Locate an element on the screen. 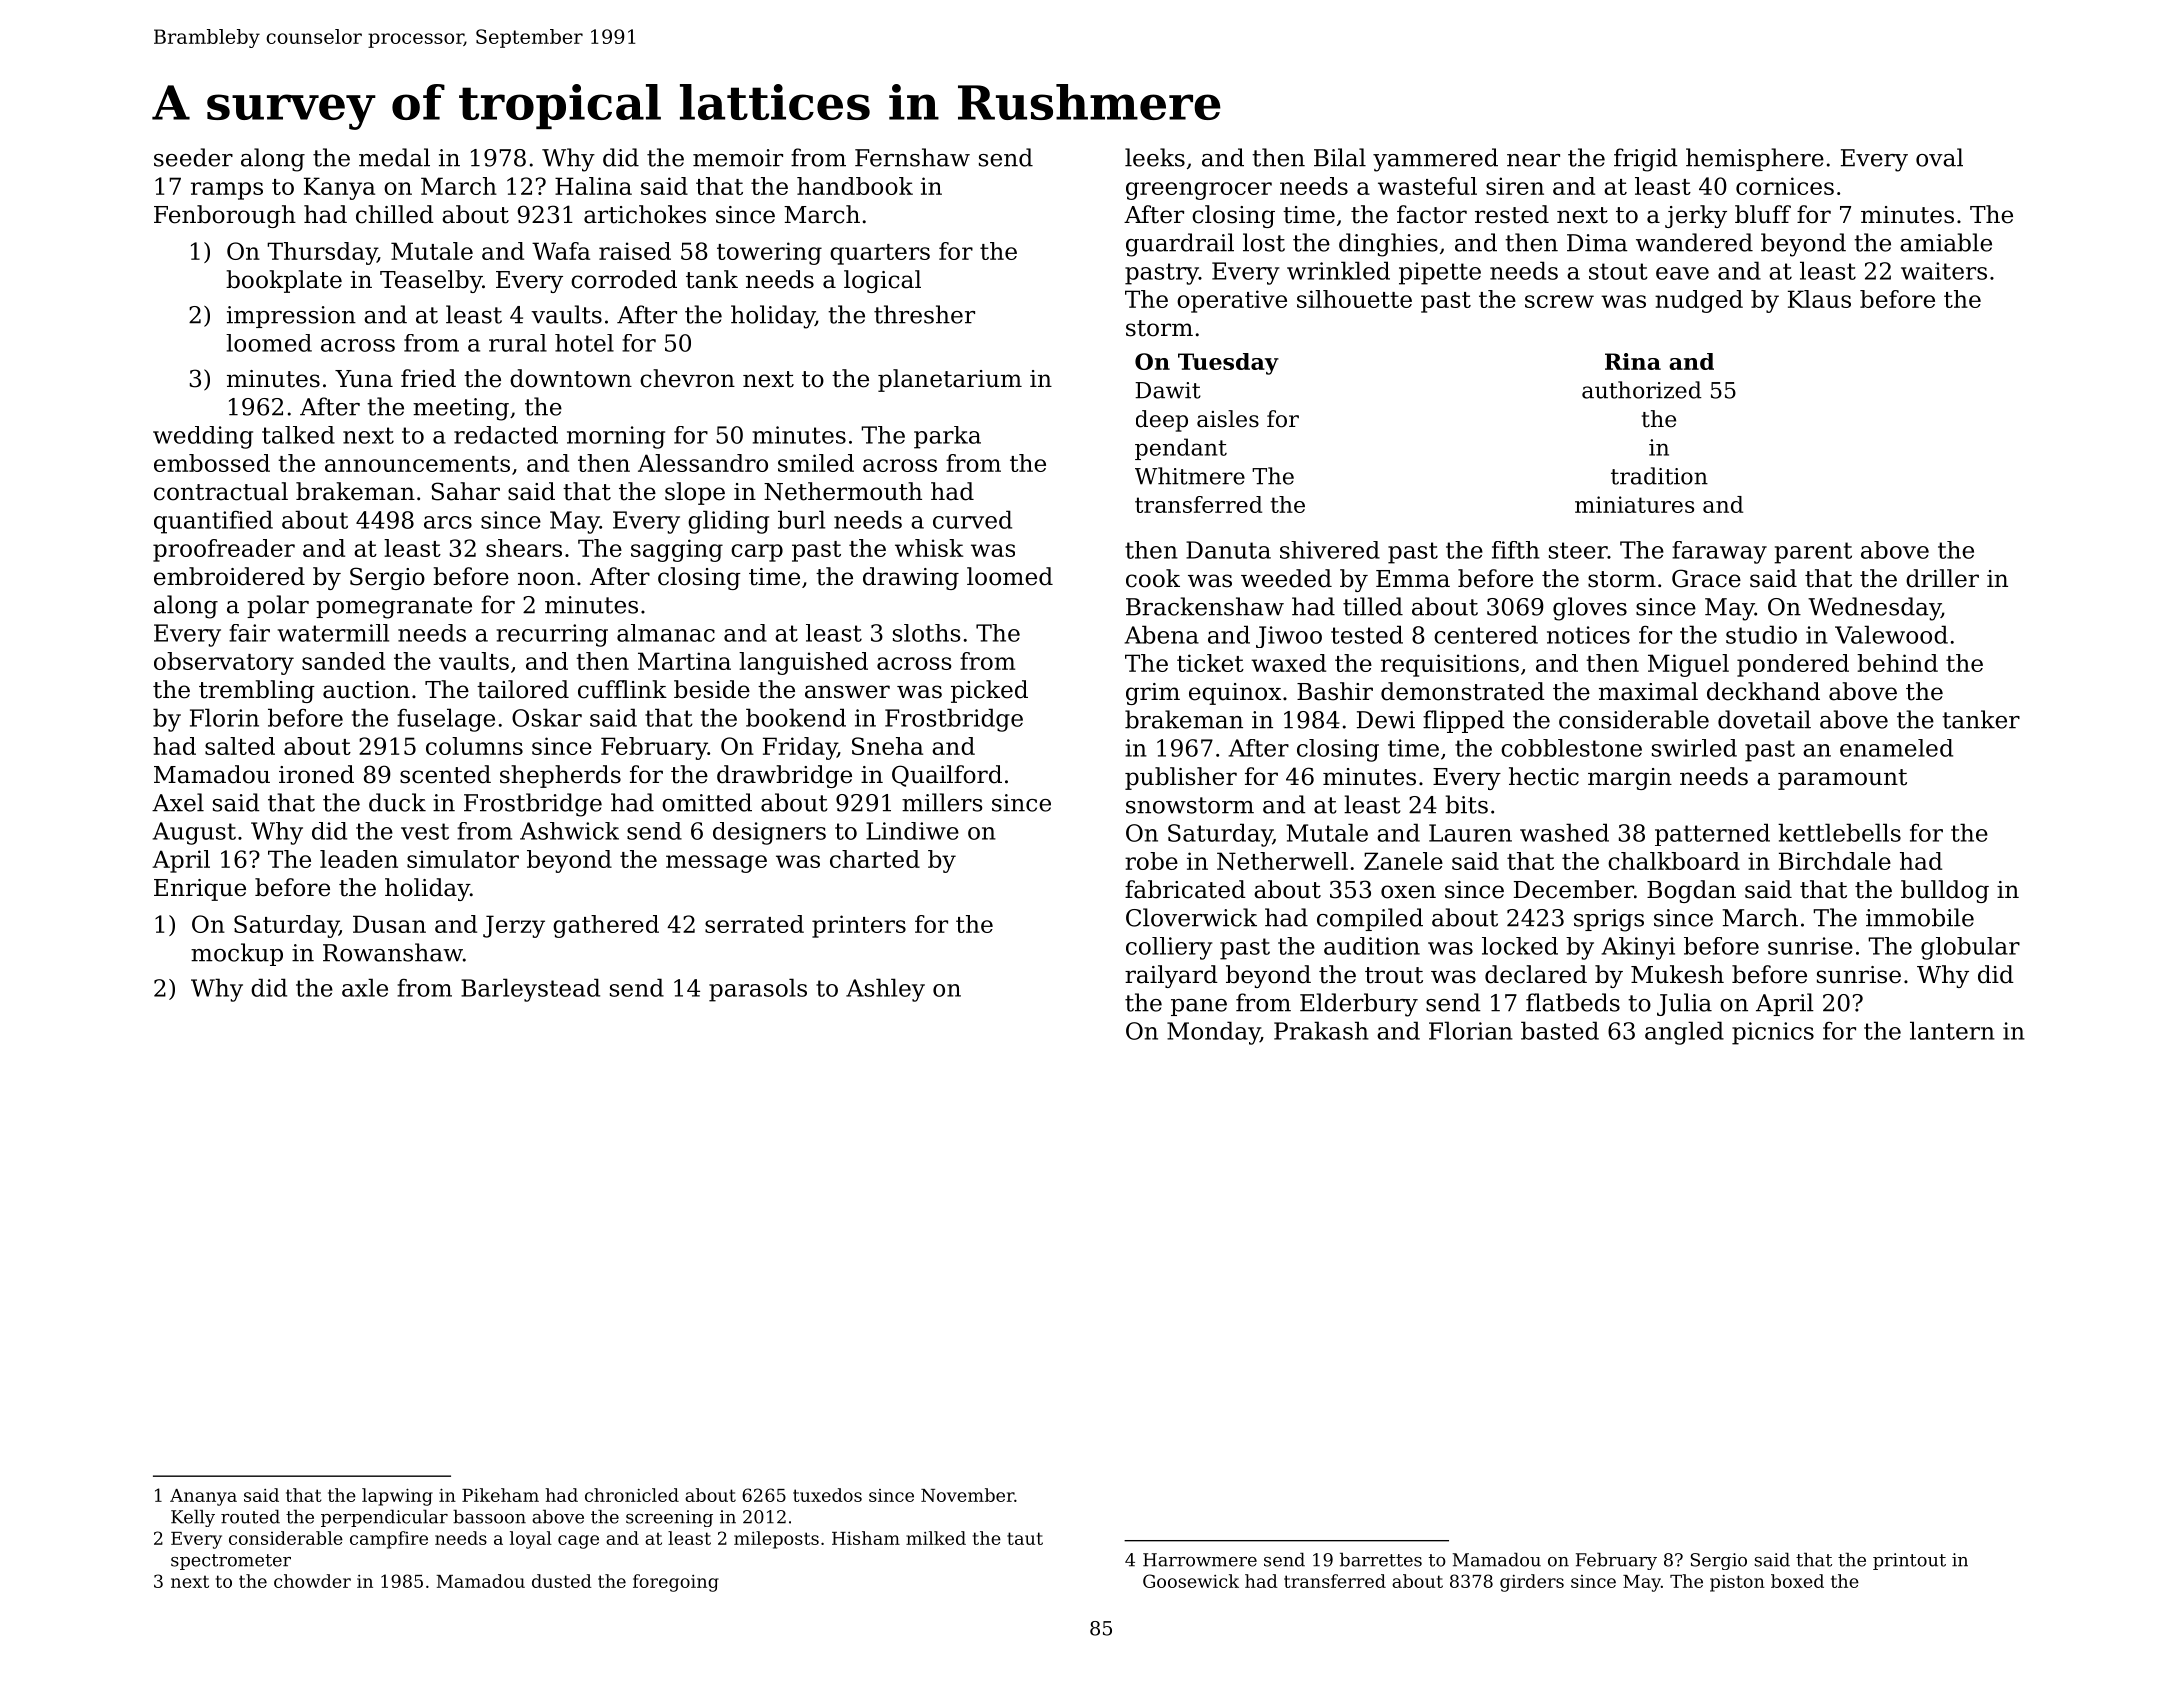 Image resolution: width=2178 pixels, height=1683 pixels. oval is located at coordinates (1939, 157).
